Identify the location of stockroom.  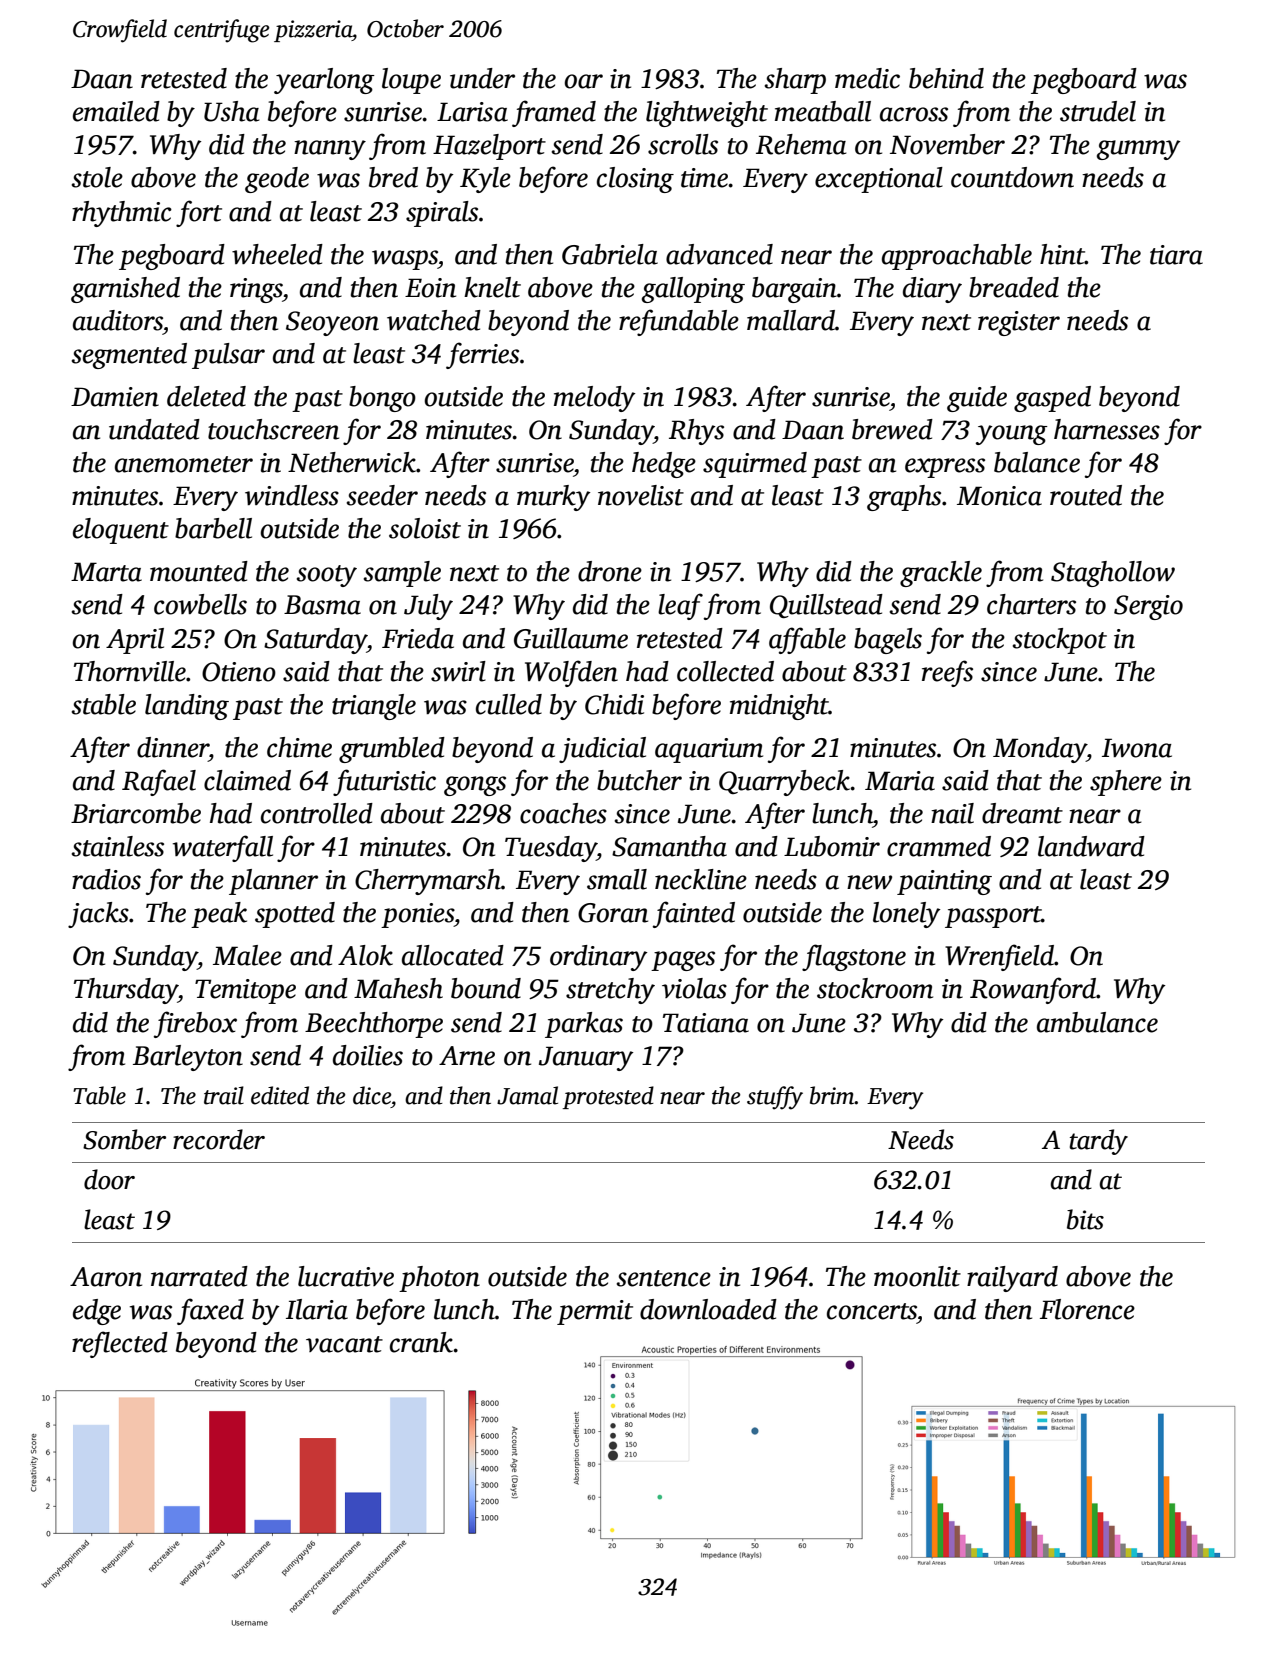
(875, 988).
